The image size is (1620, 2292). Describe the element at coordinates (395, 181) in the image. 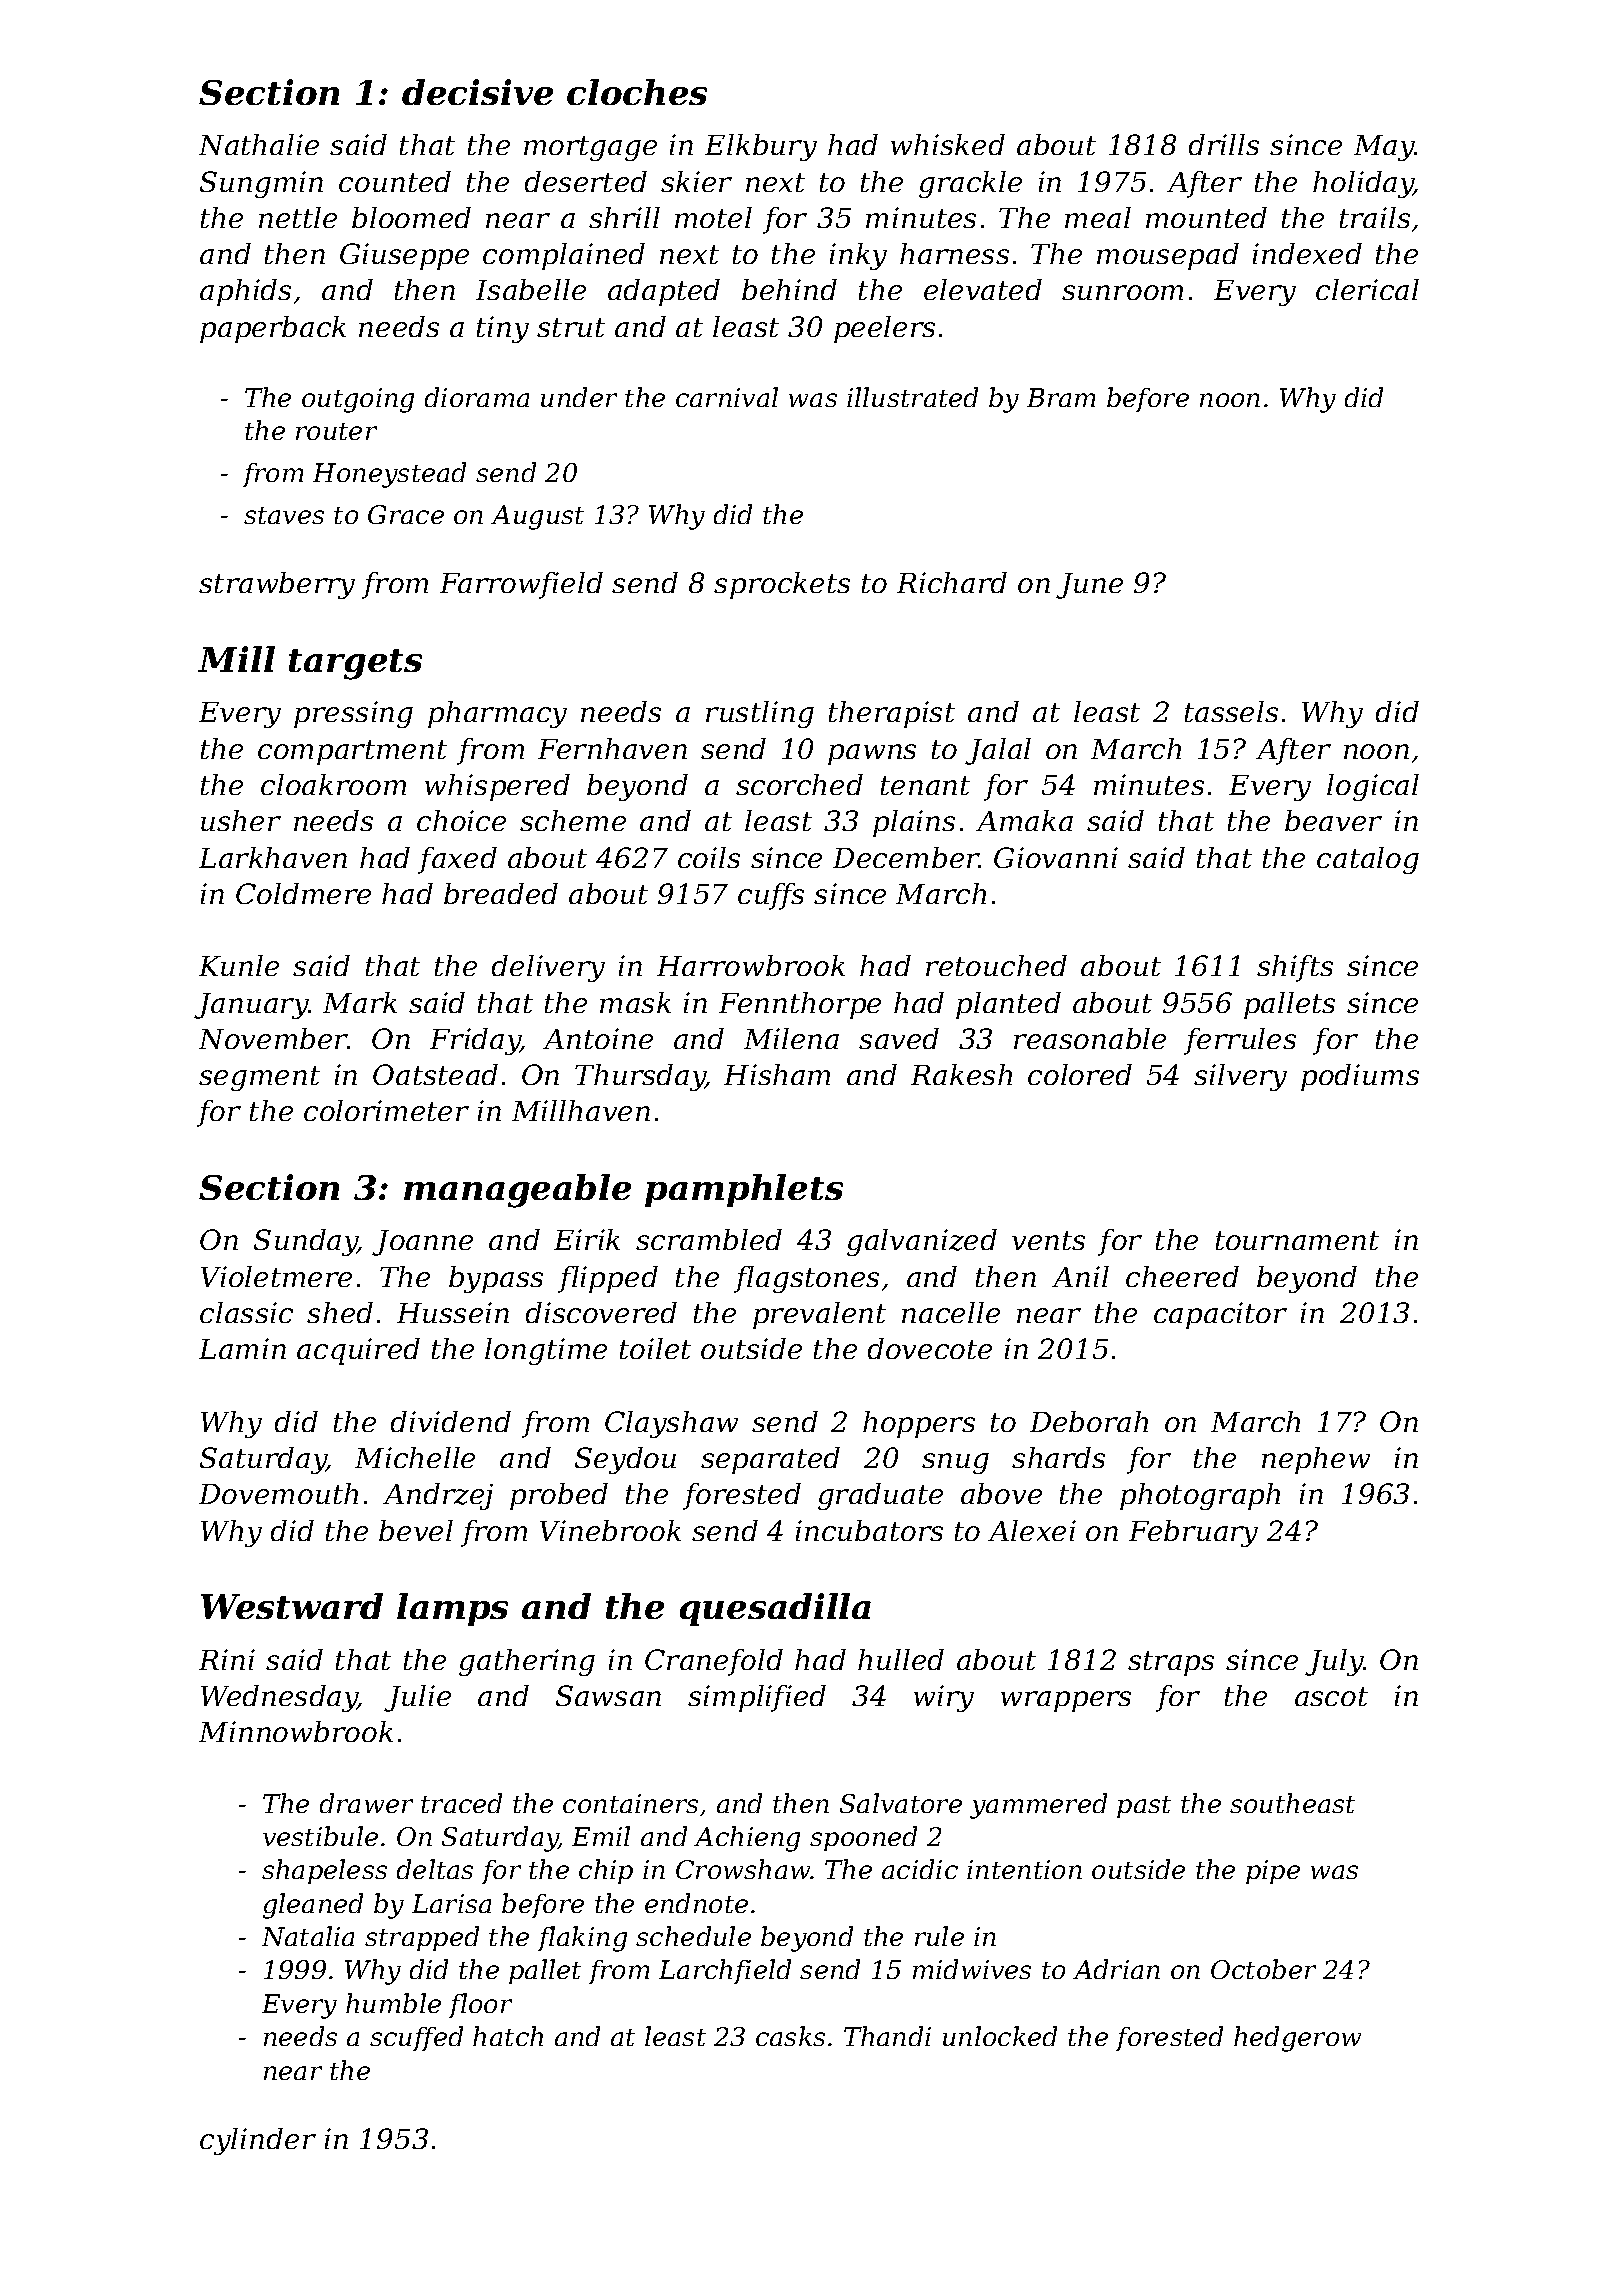

I see `counted` at that location.
